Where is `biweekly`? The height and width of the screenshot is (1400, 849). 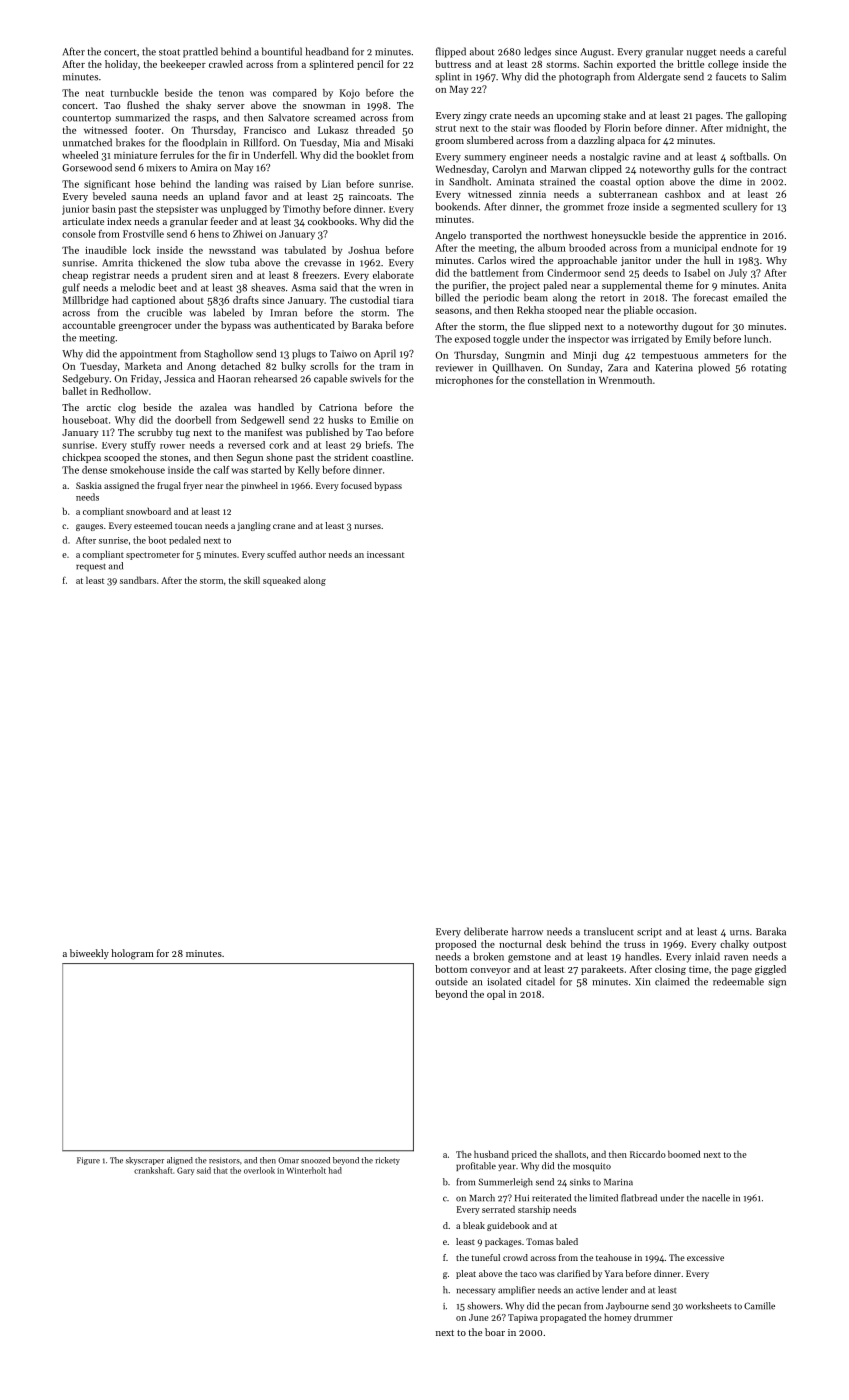
biweekly is located at coordinates (89, 954).
